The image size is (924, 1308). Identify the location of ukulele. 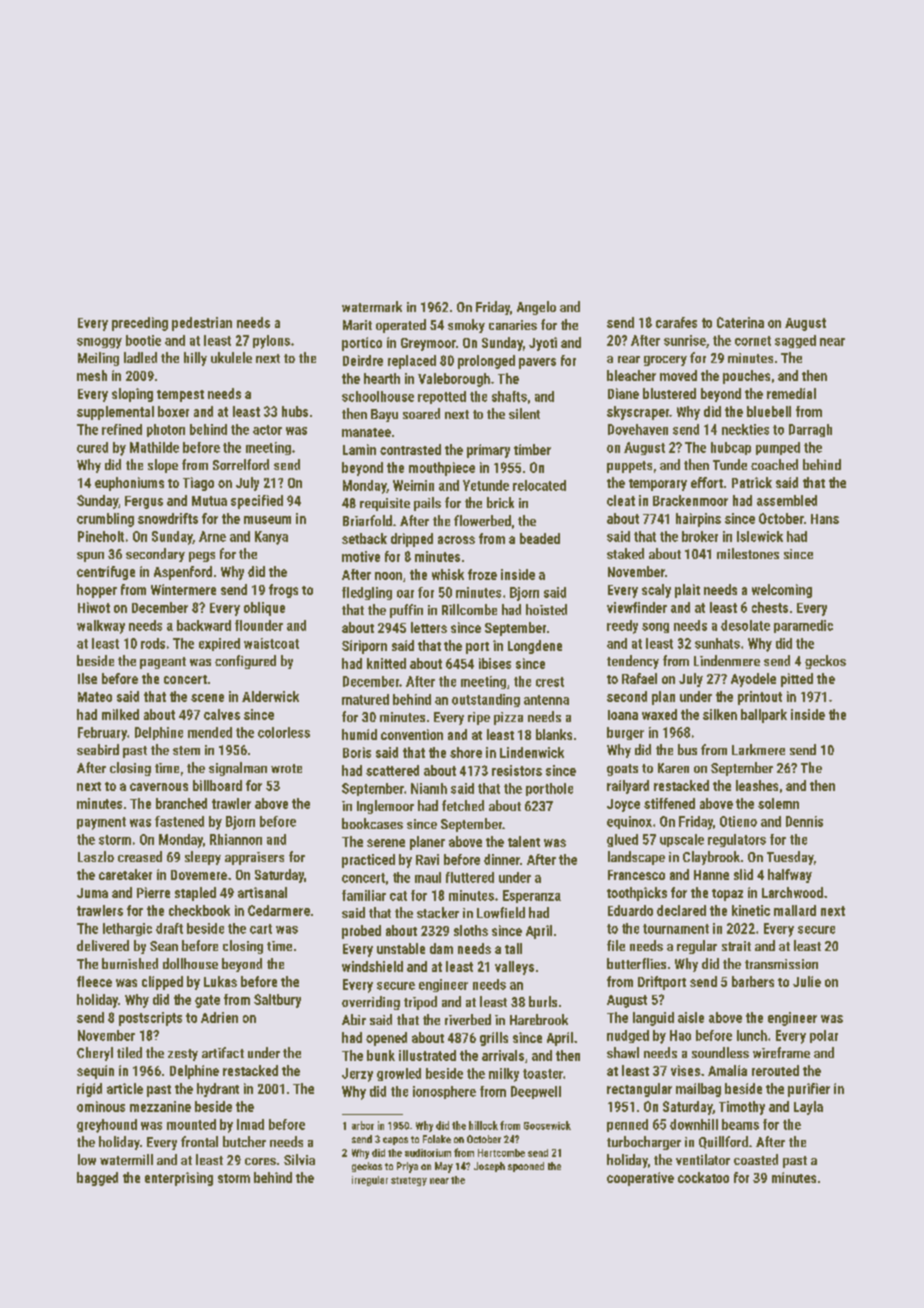
(231, 357).
